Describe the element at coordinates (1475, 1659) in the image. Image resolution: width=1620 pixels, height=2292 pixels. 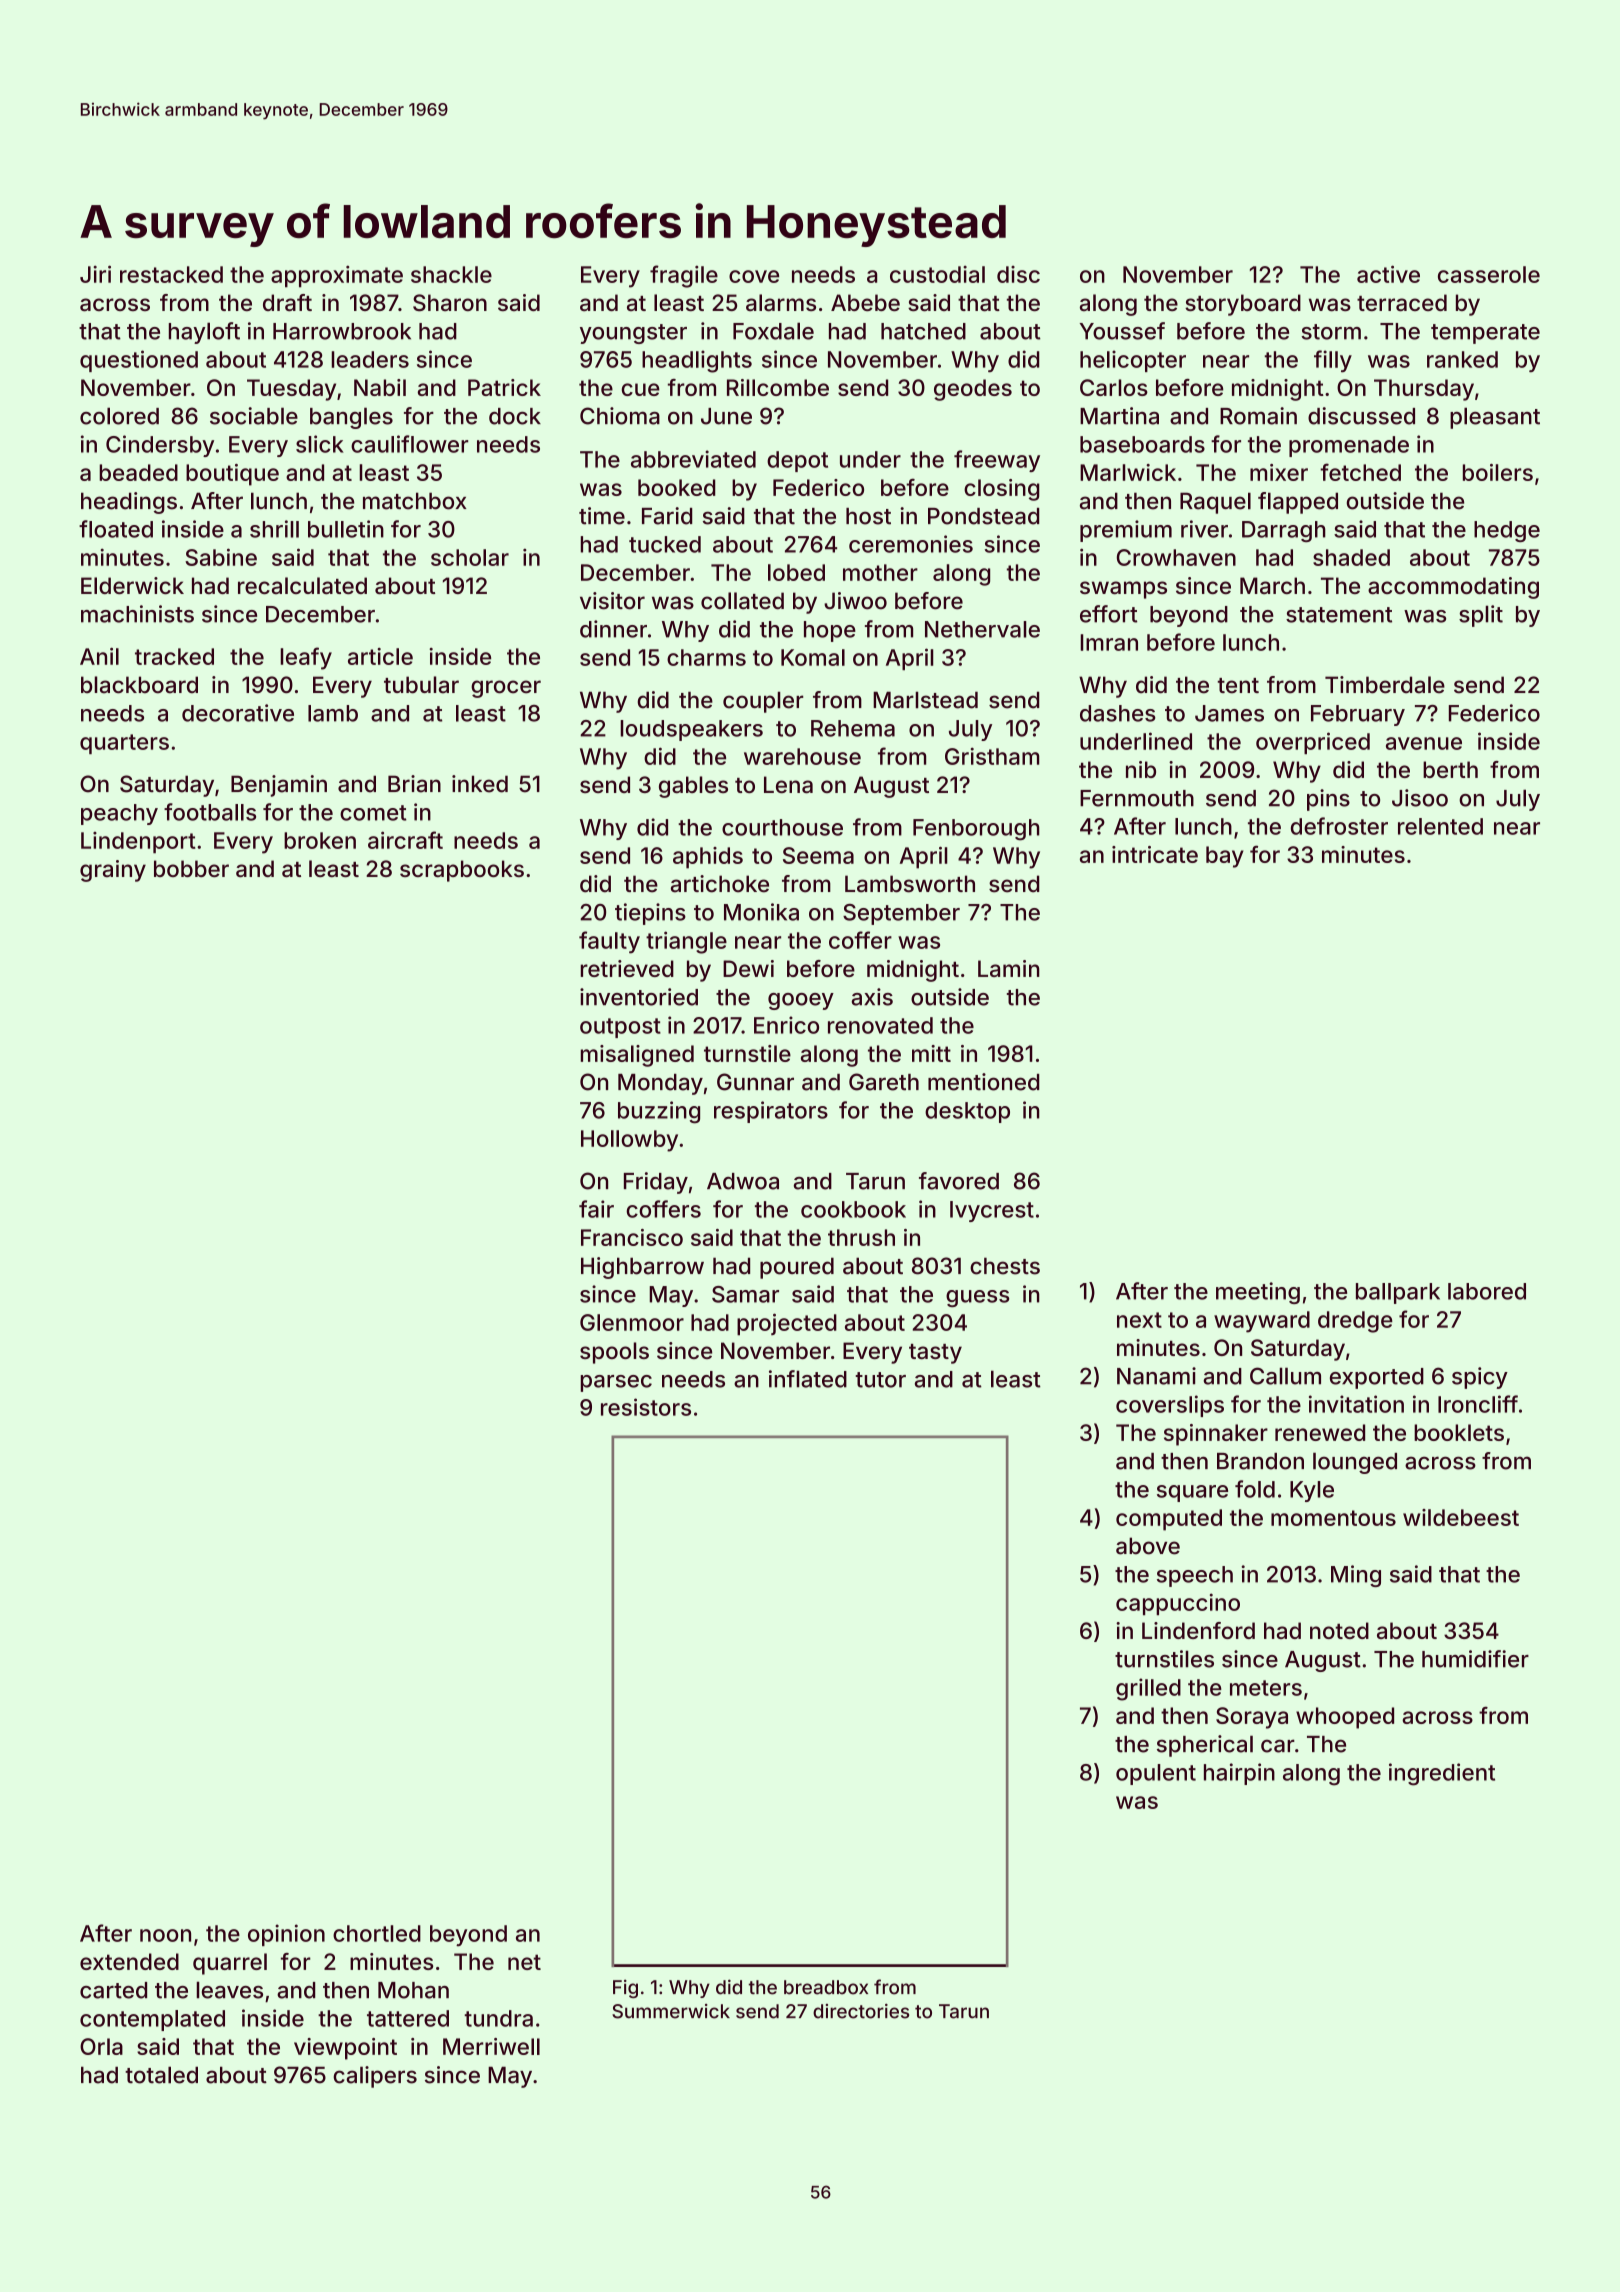
I see `humidifier` at that location.
